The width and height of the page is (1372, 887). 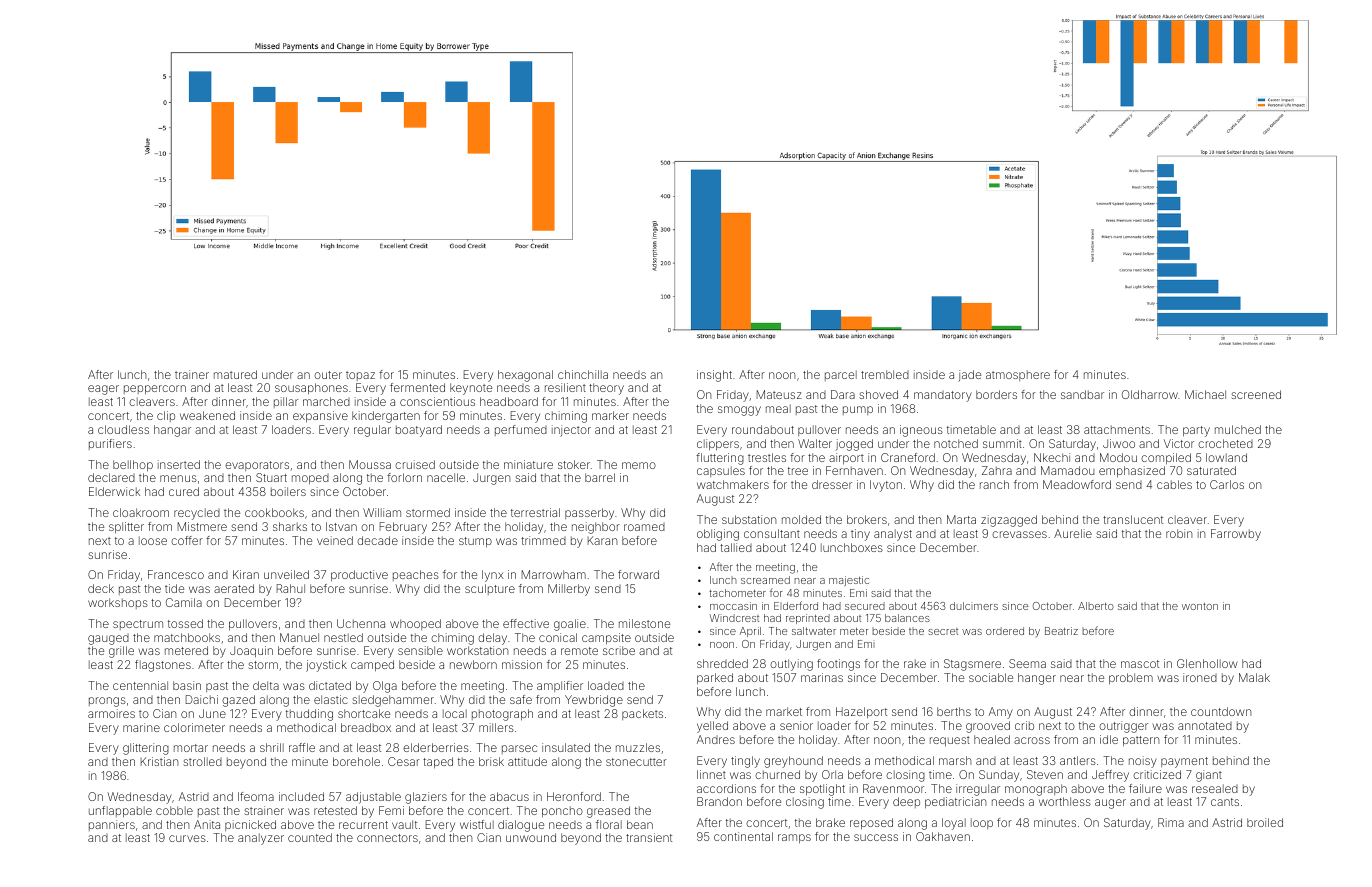 I want to click on unwound, so click(x=531, y=837).
